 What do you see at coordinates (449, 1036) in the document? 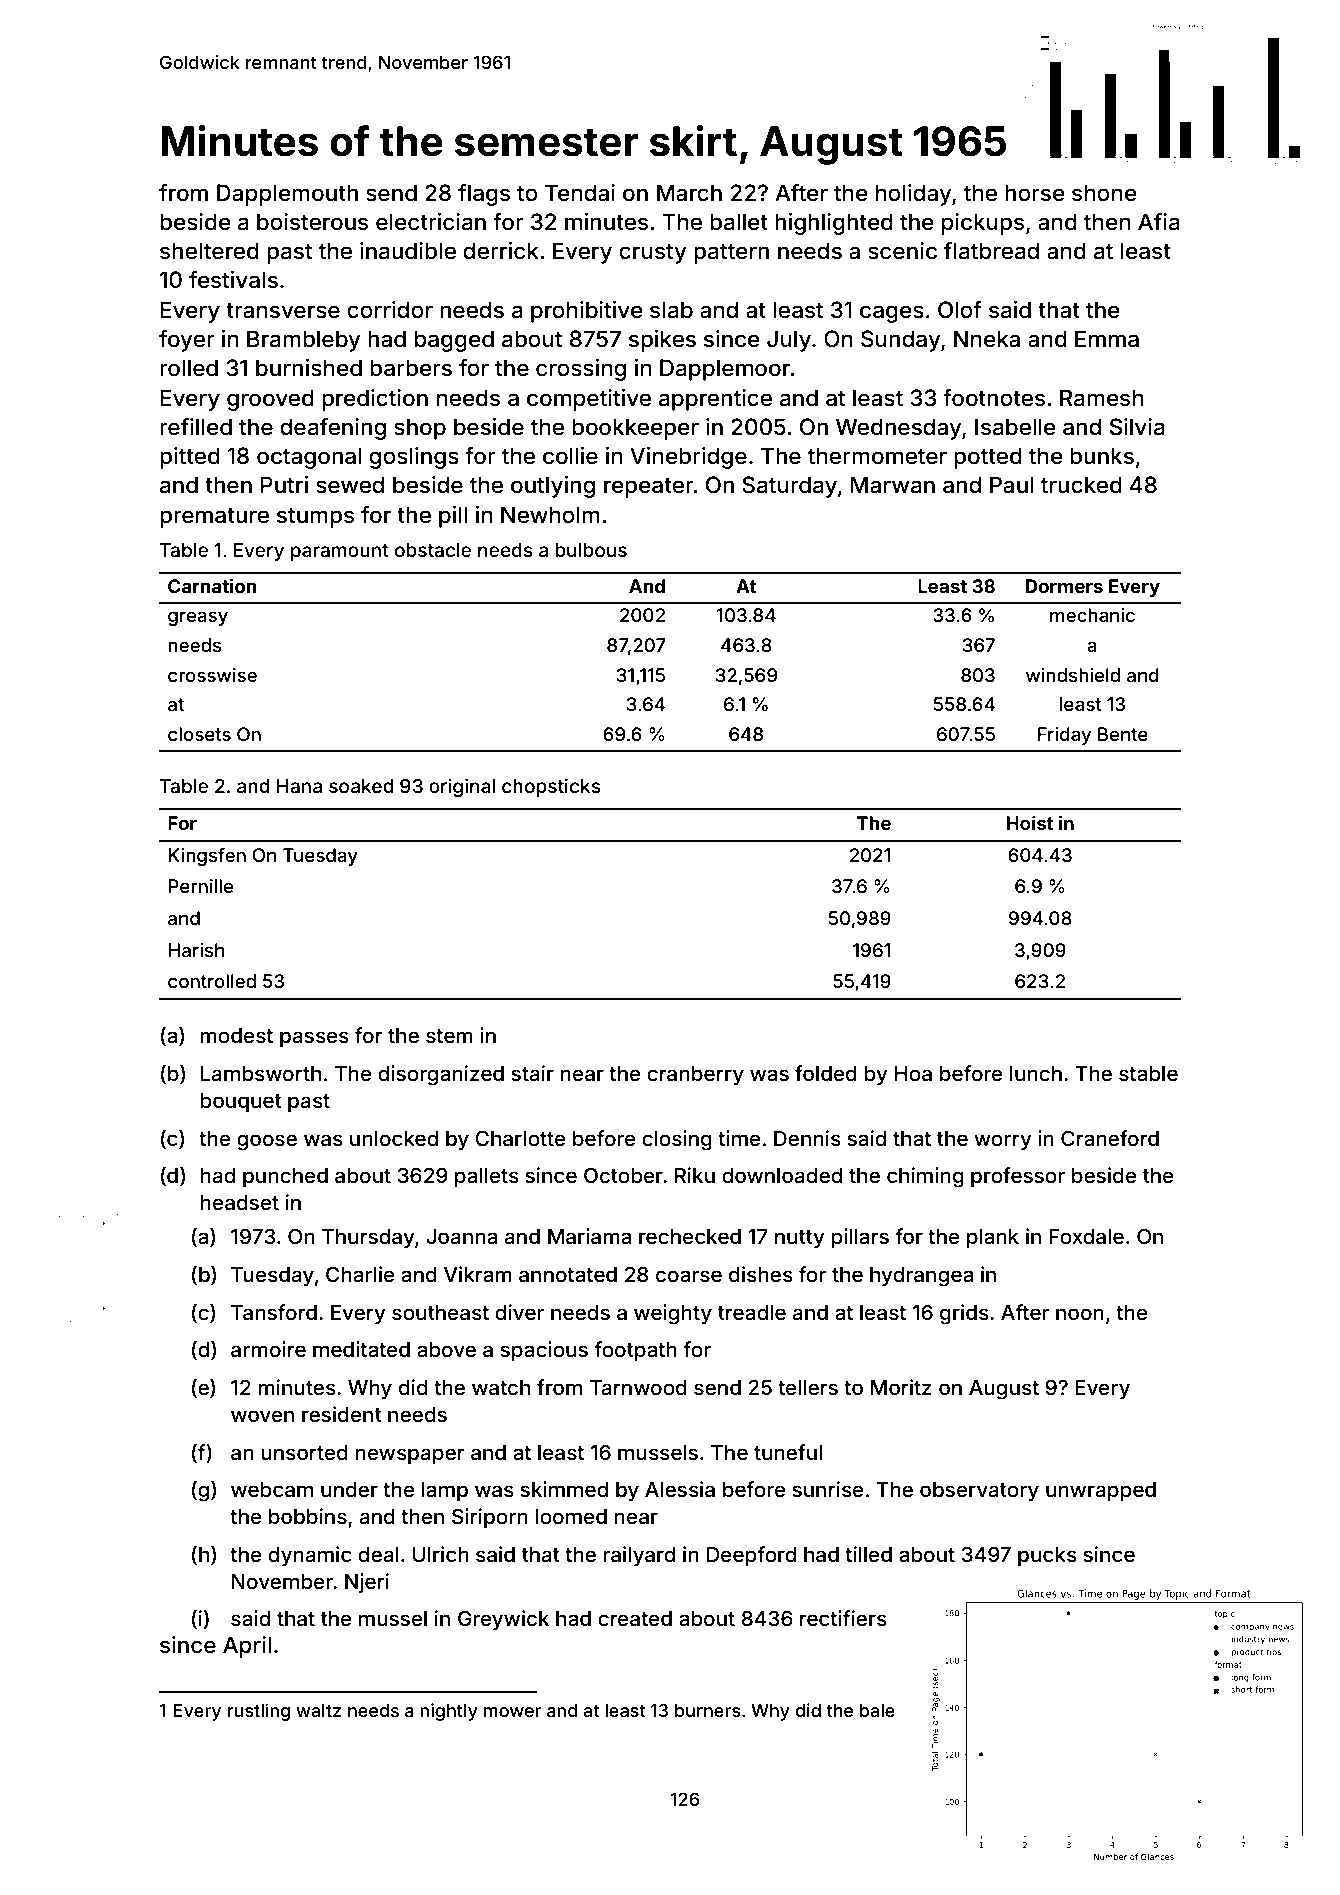
I see `stem` at bounding box center [449, 1036].
